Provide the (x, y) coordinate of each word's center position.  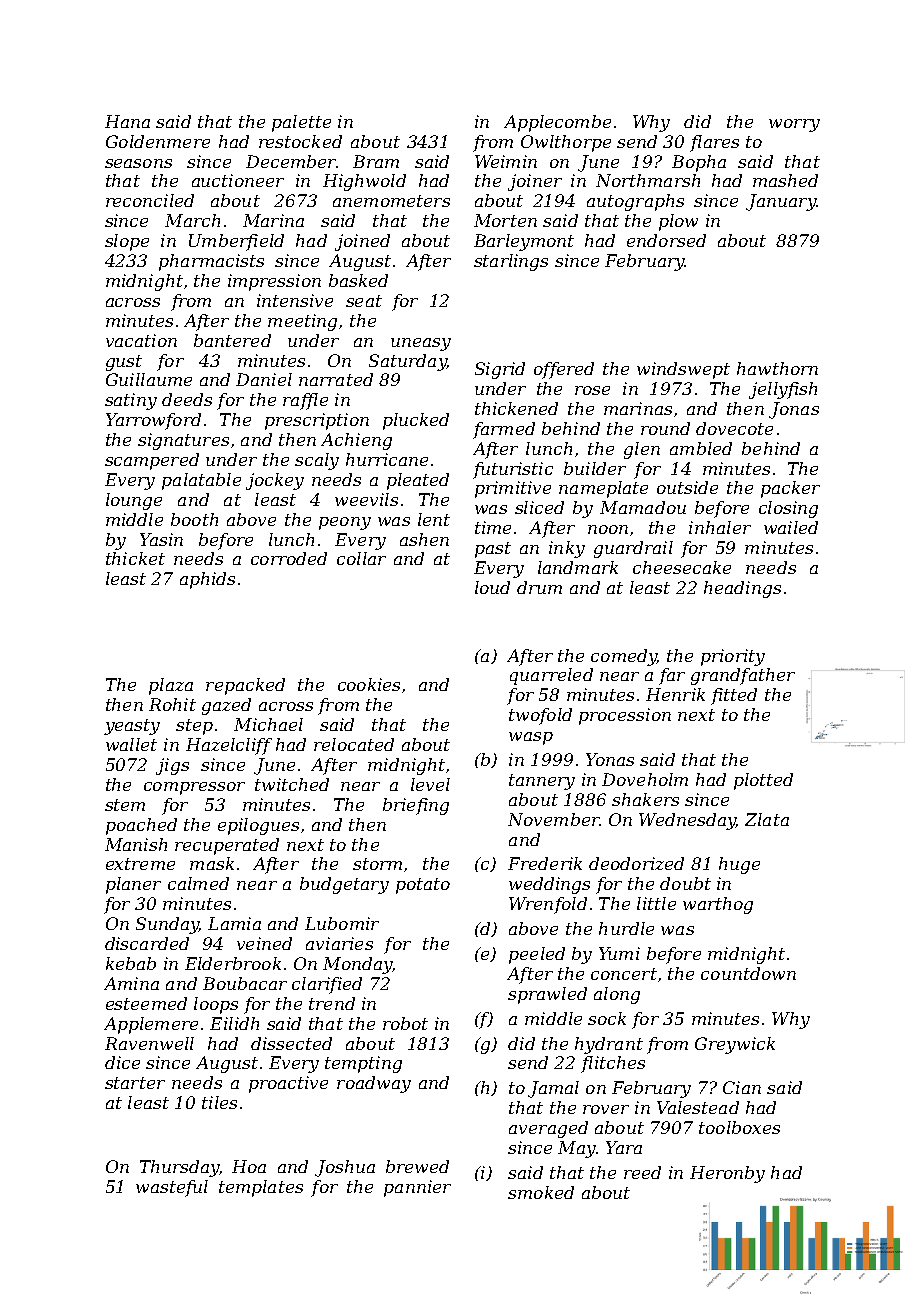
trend (332, 1003)
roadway (374, 1084)
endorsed (666, 240)
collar (361, 558)
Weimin (506, 161)
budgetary (344, 885)
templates (261, 1188)
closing (788, 509)
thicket (135, 558)
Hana (127, 121)
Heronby (727, 1174)
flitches (613, 1064)
